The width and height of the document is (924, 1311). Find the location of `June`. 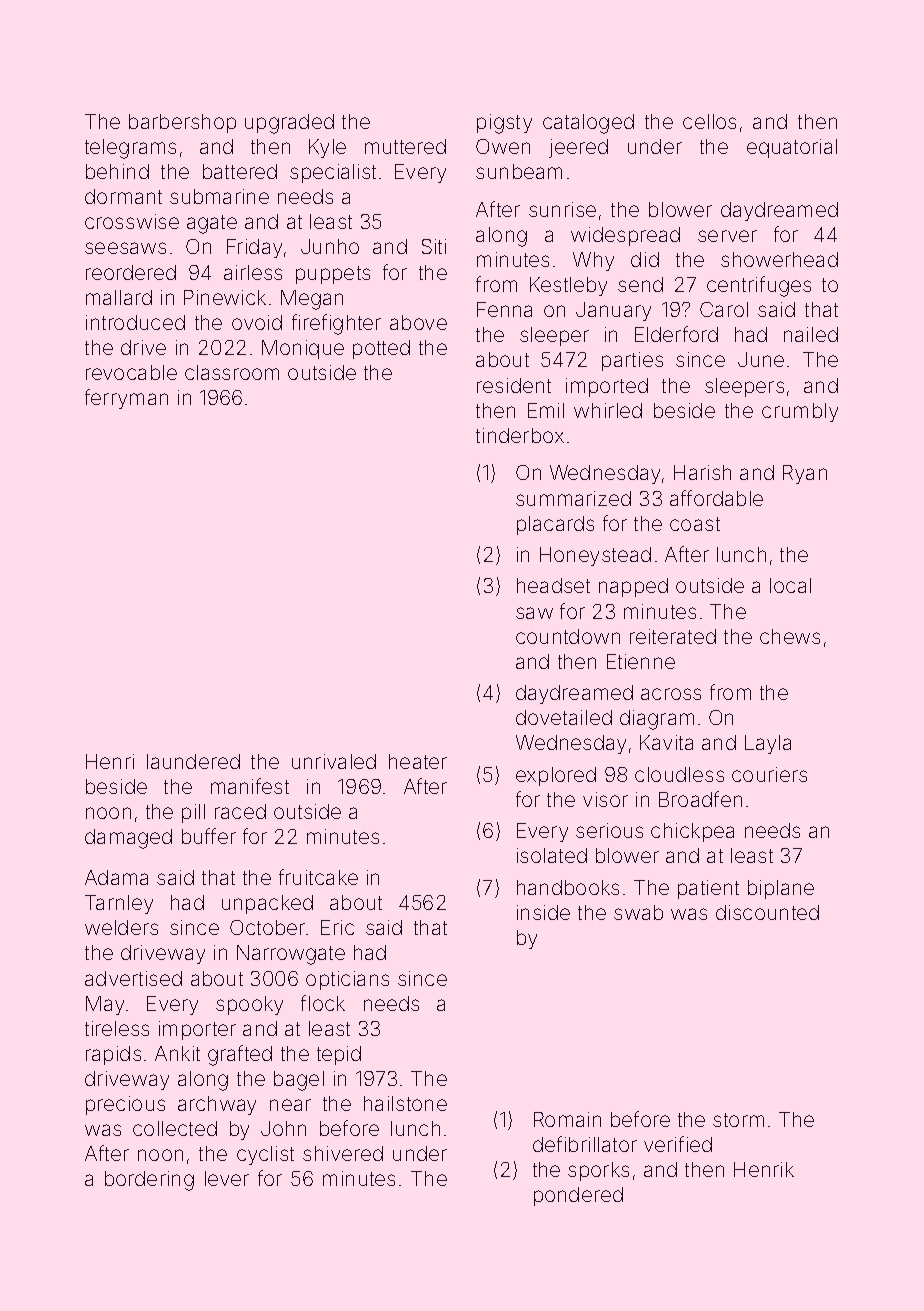

June is located at coordinates (761, 359).
